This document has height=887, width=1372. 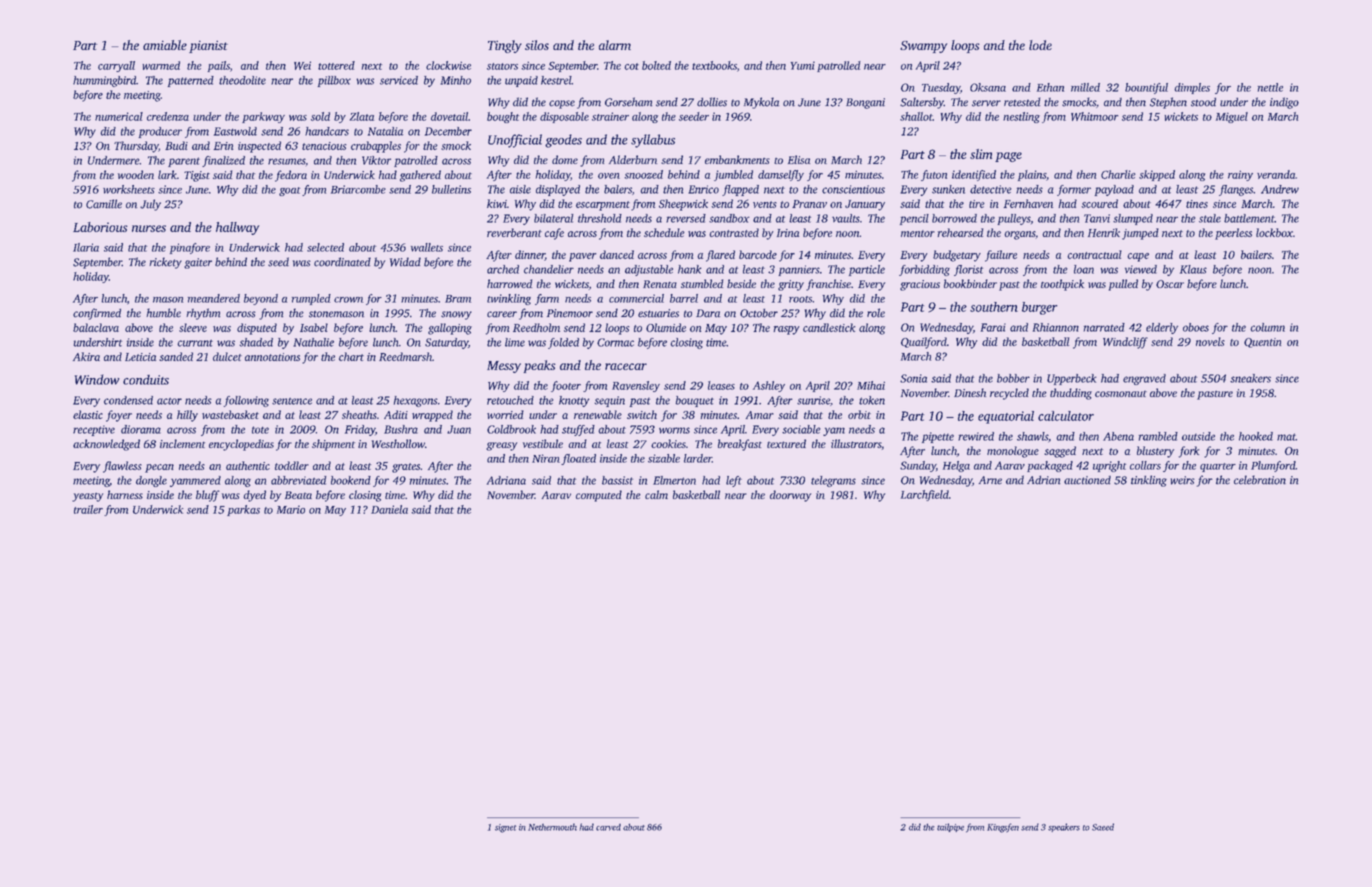 What do you see at coordinates (1196, 327) in the document?
I see `oboes` at bounding box center [1196, 327].
